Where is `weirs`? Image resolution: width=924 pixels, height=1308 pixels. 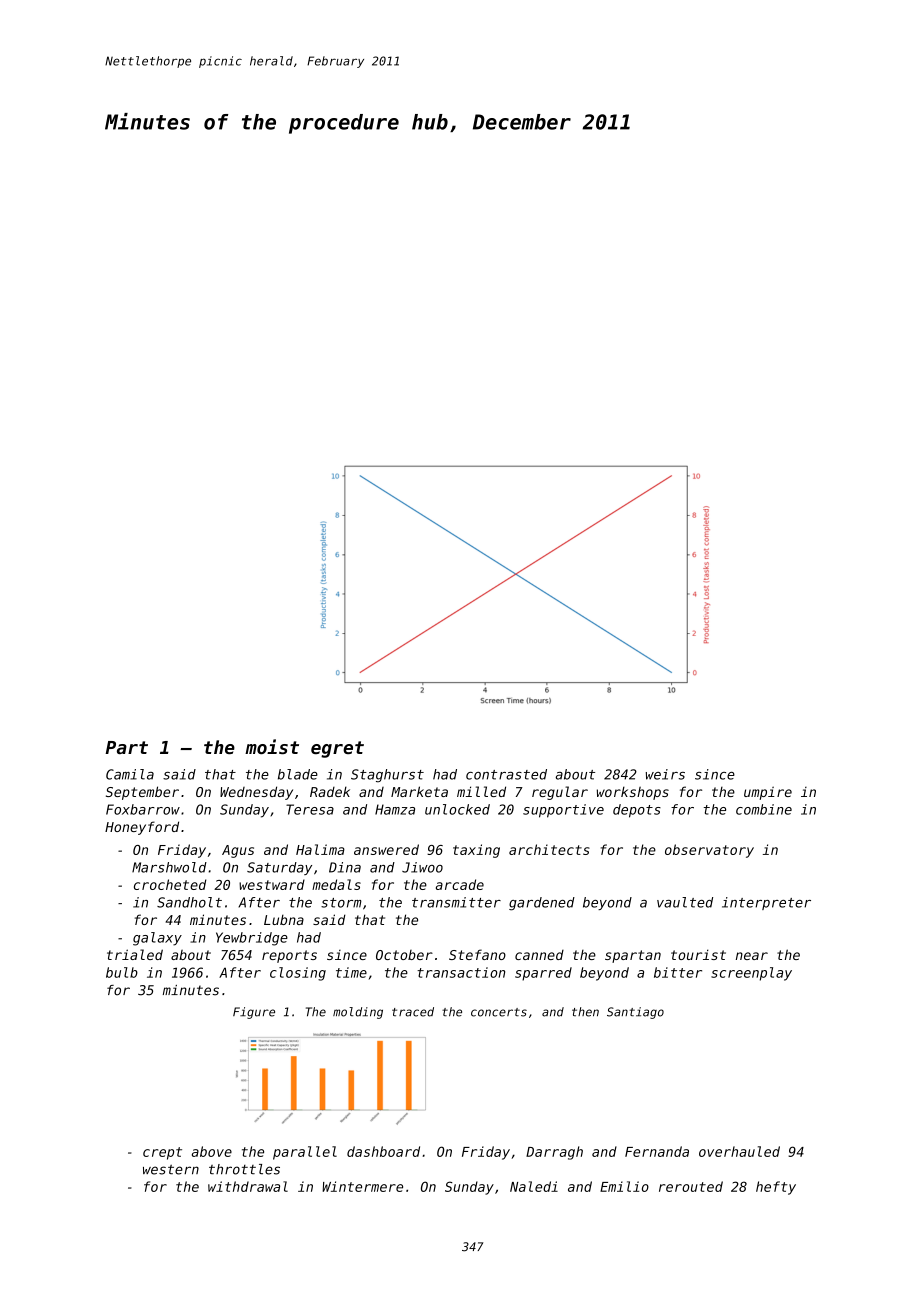 weirs is located at coordinates (665, 774).
